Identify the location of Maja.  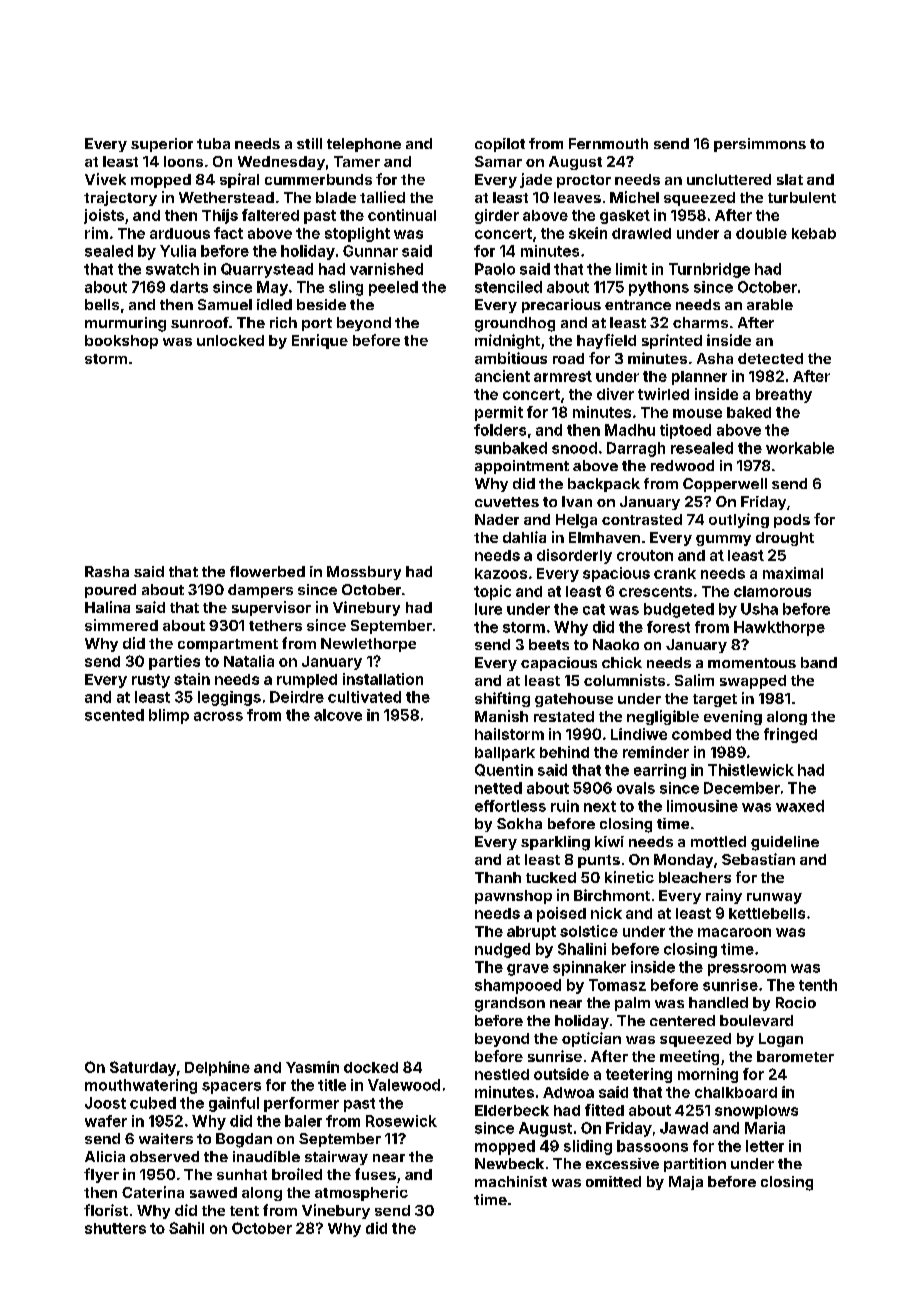
(686, 1183).
